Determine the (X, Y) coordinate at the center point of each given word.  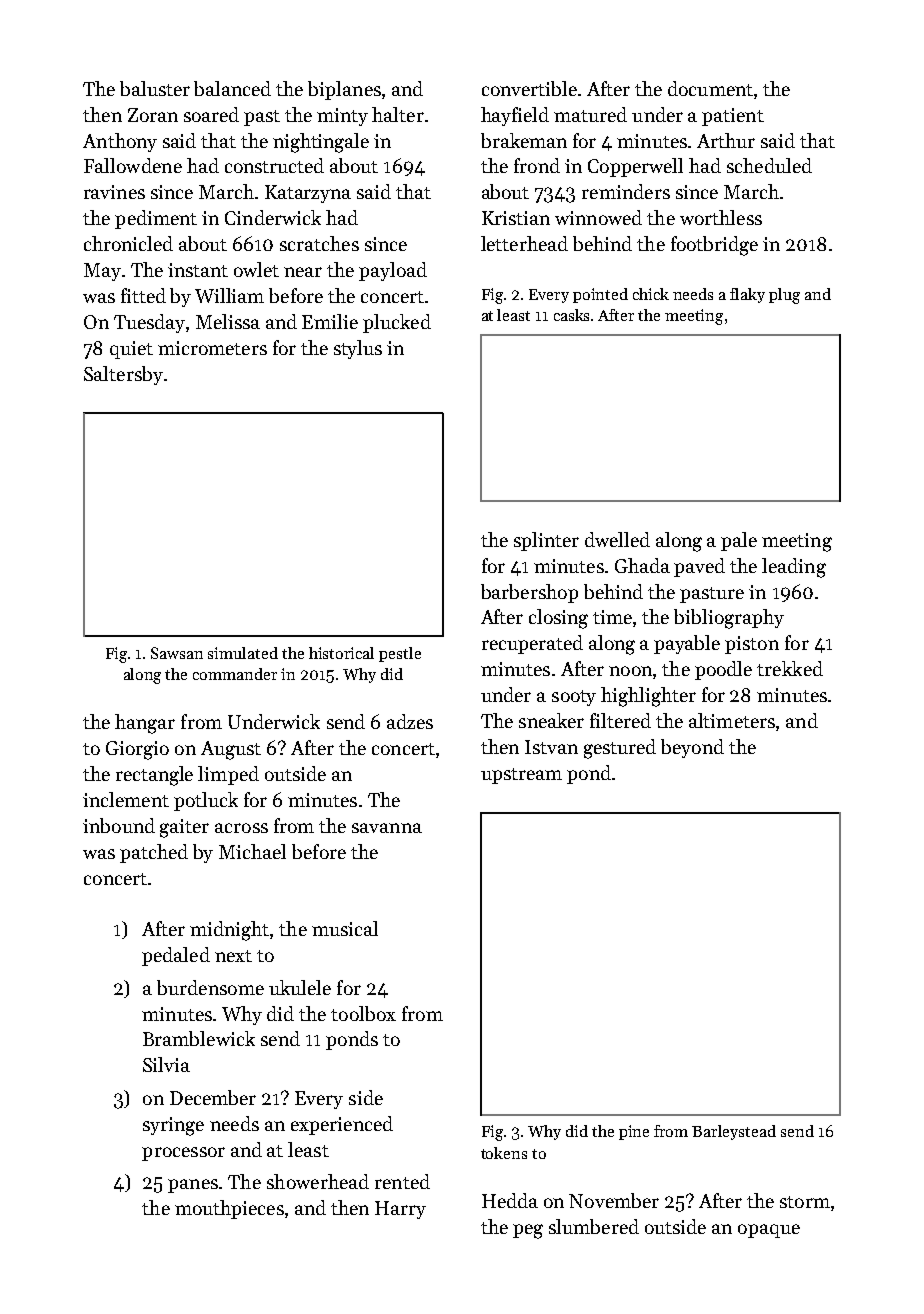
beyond (692, 748)
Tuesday (149, 323)
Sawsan (177, 653)
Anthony (120, 142)
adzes (410, 721)
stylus (358, 349)
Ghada (642, 565)
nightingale (321, 143)
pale (739, 541)
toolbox (363, 1013)
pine (634, 1132)
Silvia (166, 1064)
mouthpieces (229, 1209)
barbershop (529, 593)
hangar (145, 724)
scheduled (769, 165)
